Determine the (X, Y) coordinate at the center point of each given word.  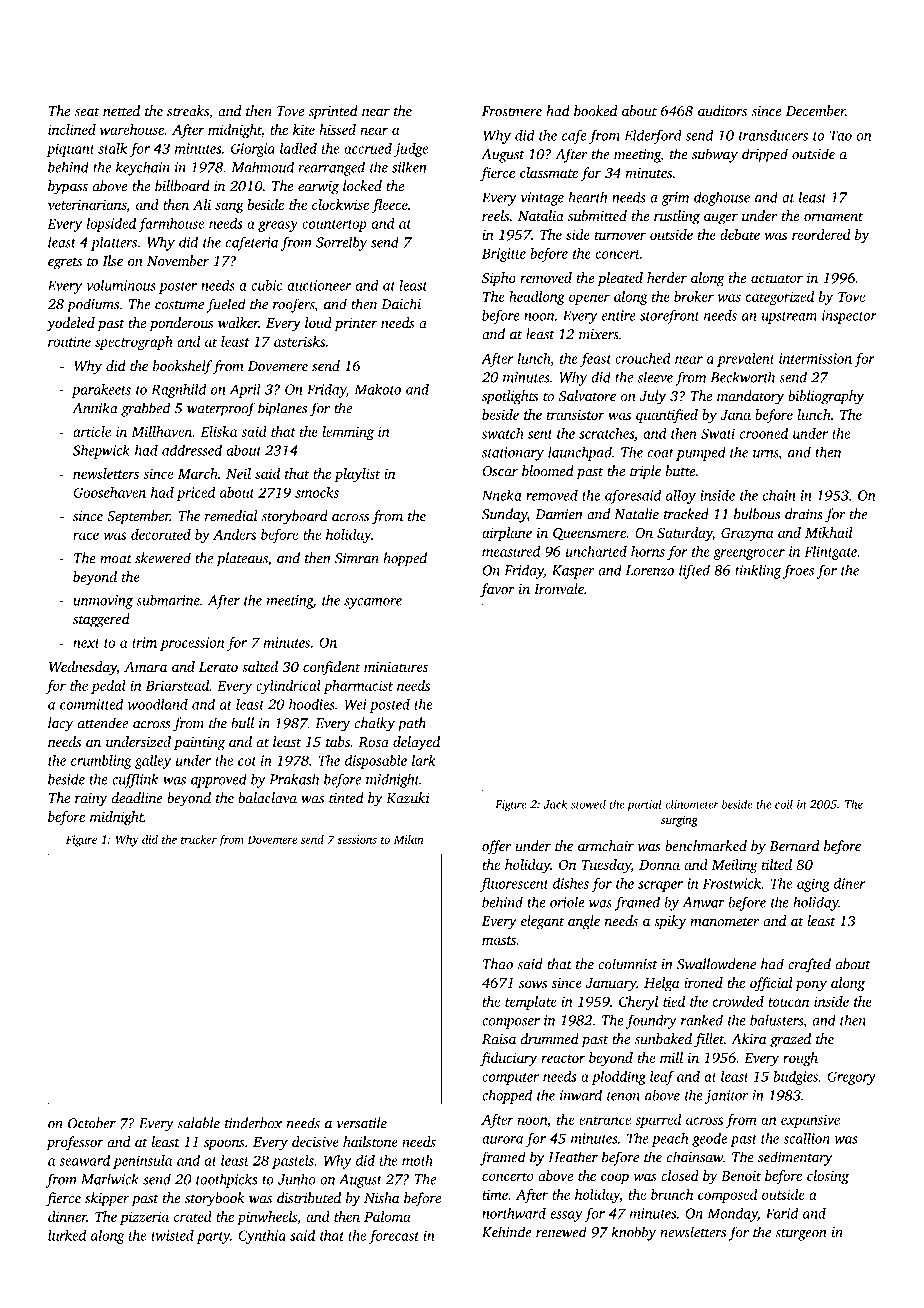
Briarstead (177, 685)
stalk (112, 148)
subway (715, 155)
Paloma (387, 1216)
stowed (588, 804)
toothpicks (226, 1180)
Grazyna (747, 534)
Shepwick (101, 451)
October (92, 1123)
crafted (809, 965)
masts (499, 940)
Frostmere (512, 111)
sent (540, 434)
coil (784, 804)
